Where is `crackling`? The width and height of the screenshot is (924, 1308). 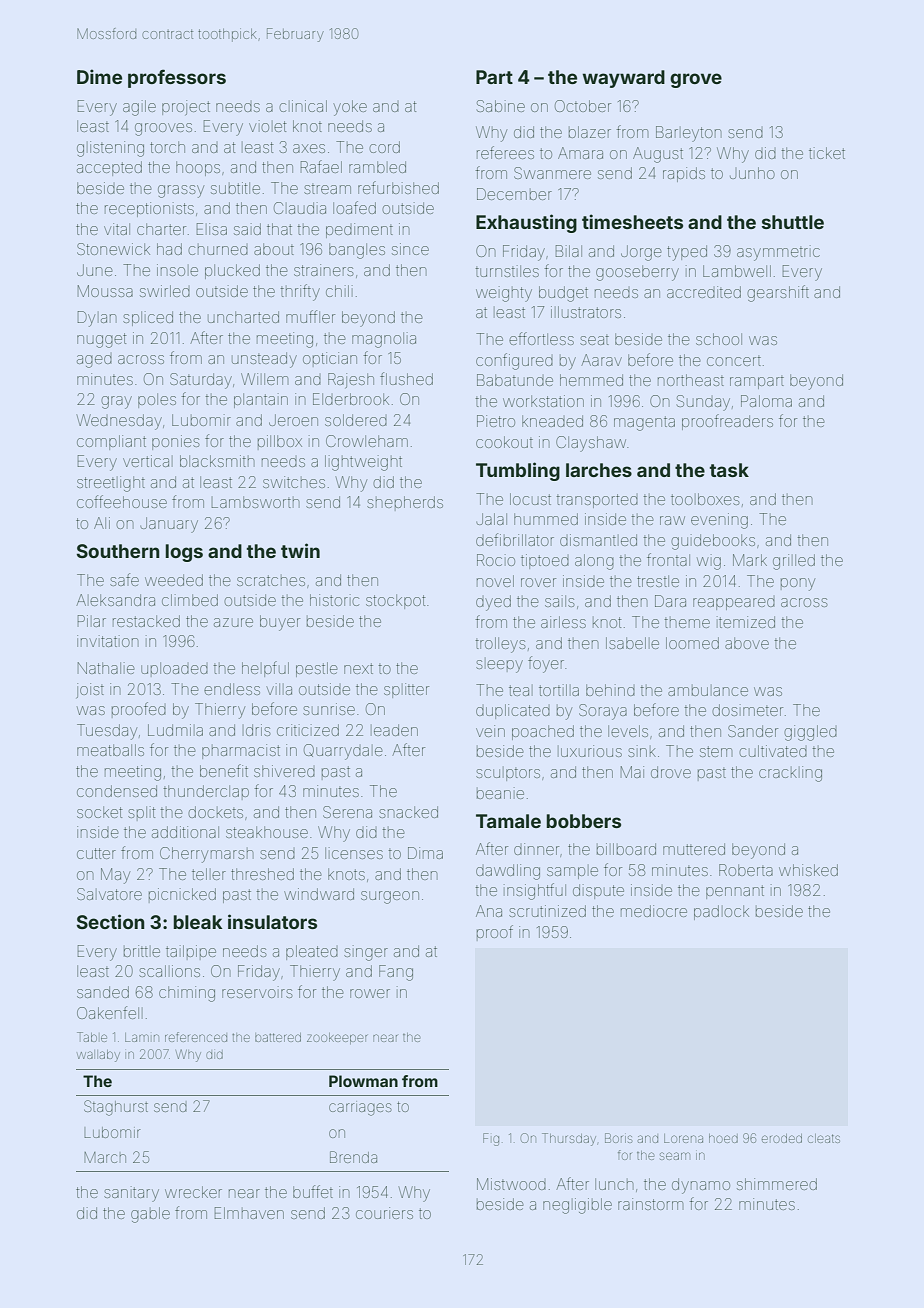 crackling is located at coordinates (790, 774).
